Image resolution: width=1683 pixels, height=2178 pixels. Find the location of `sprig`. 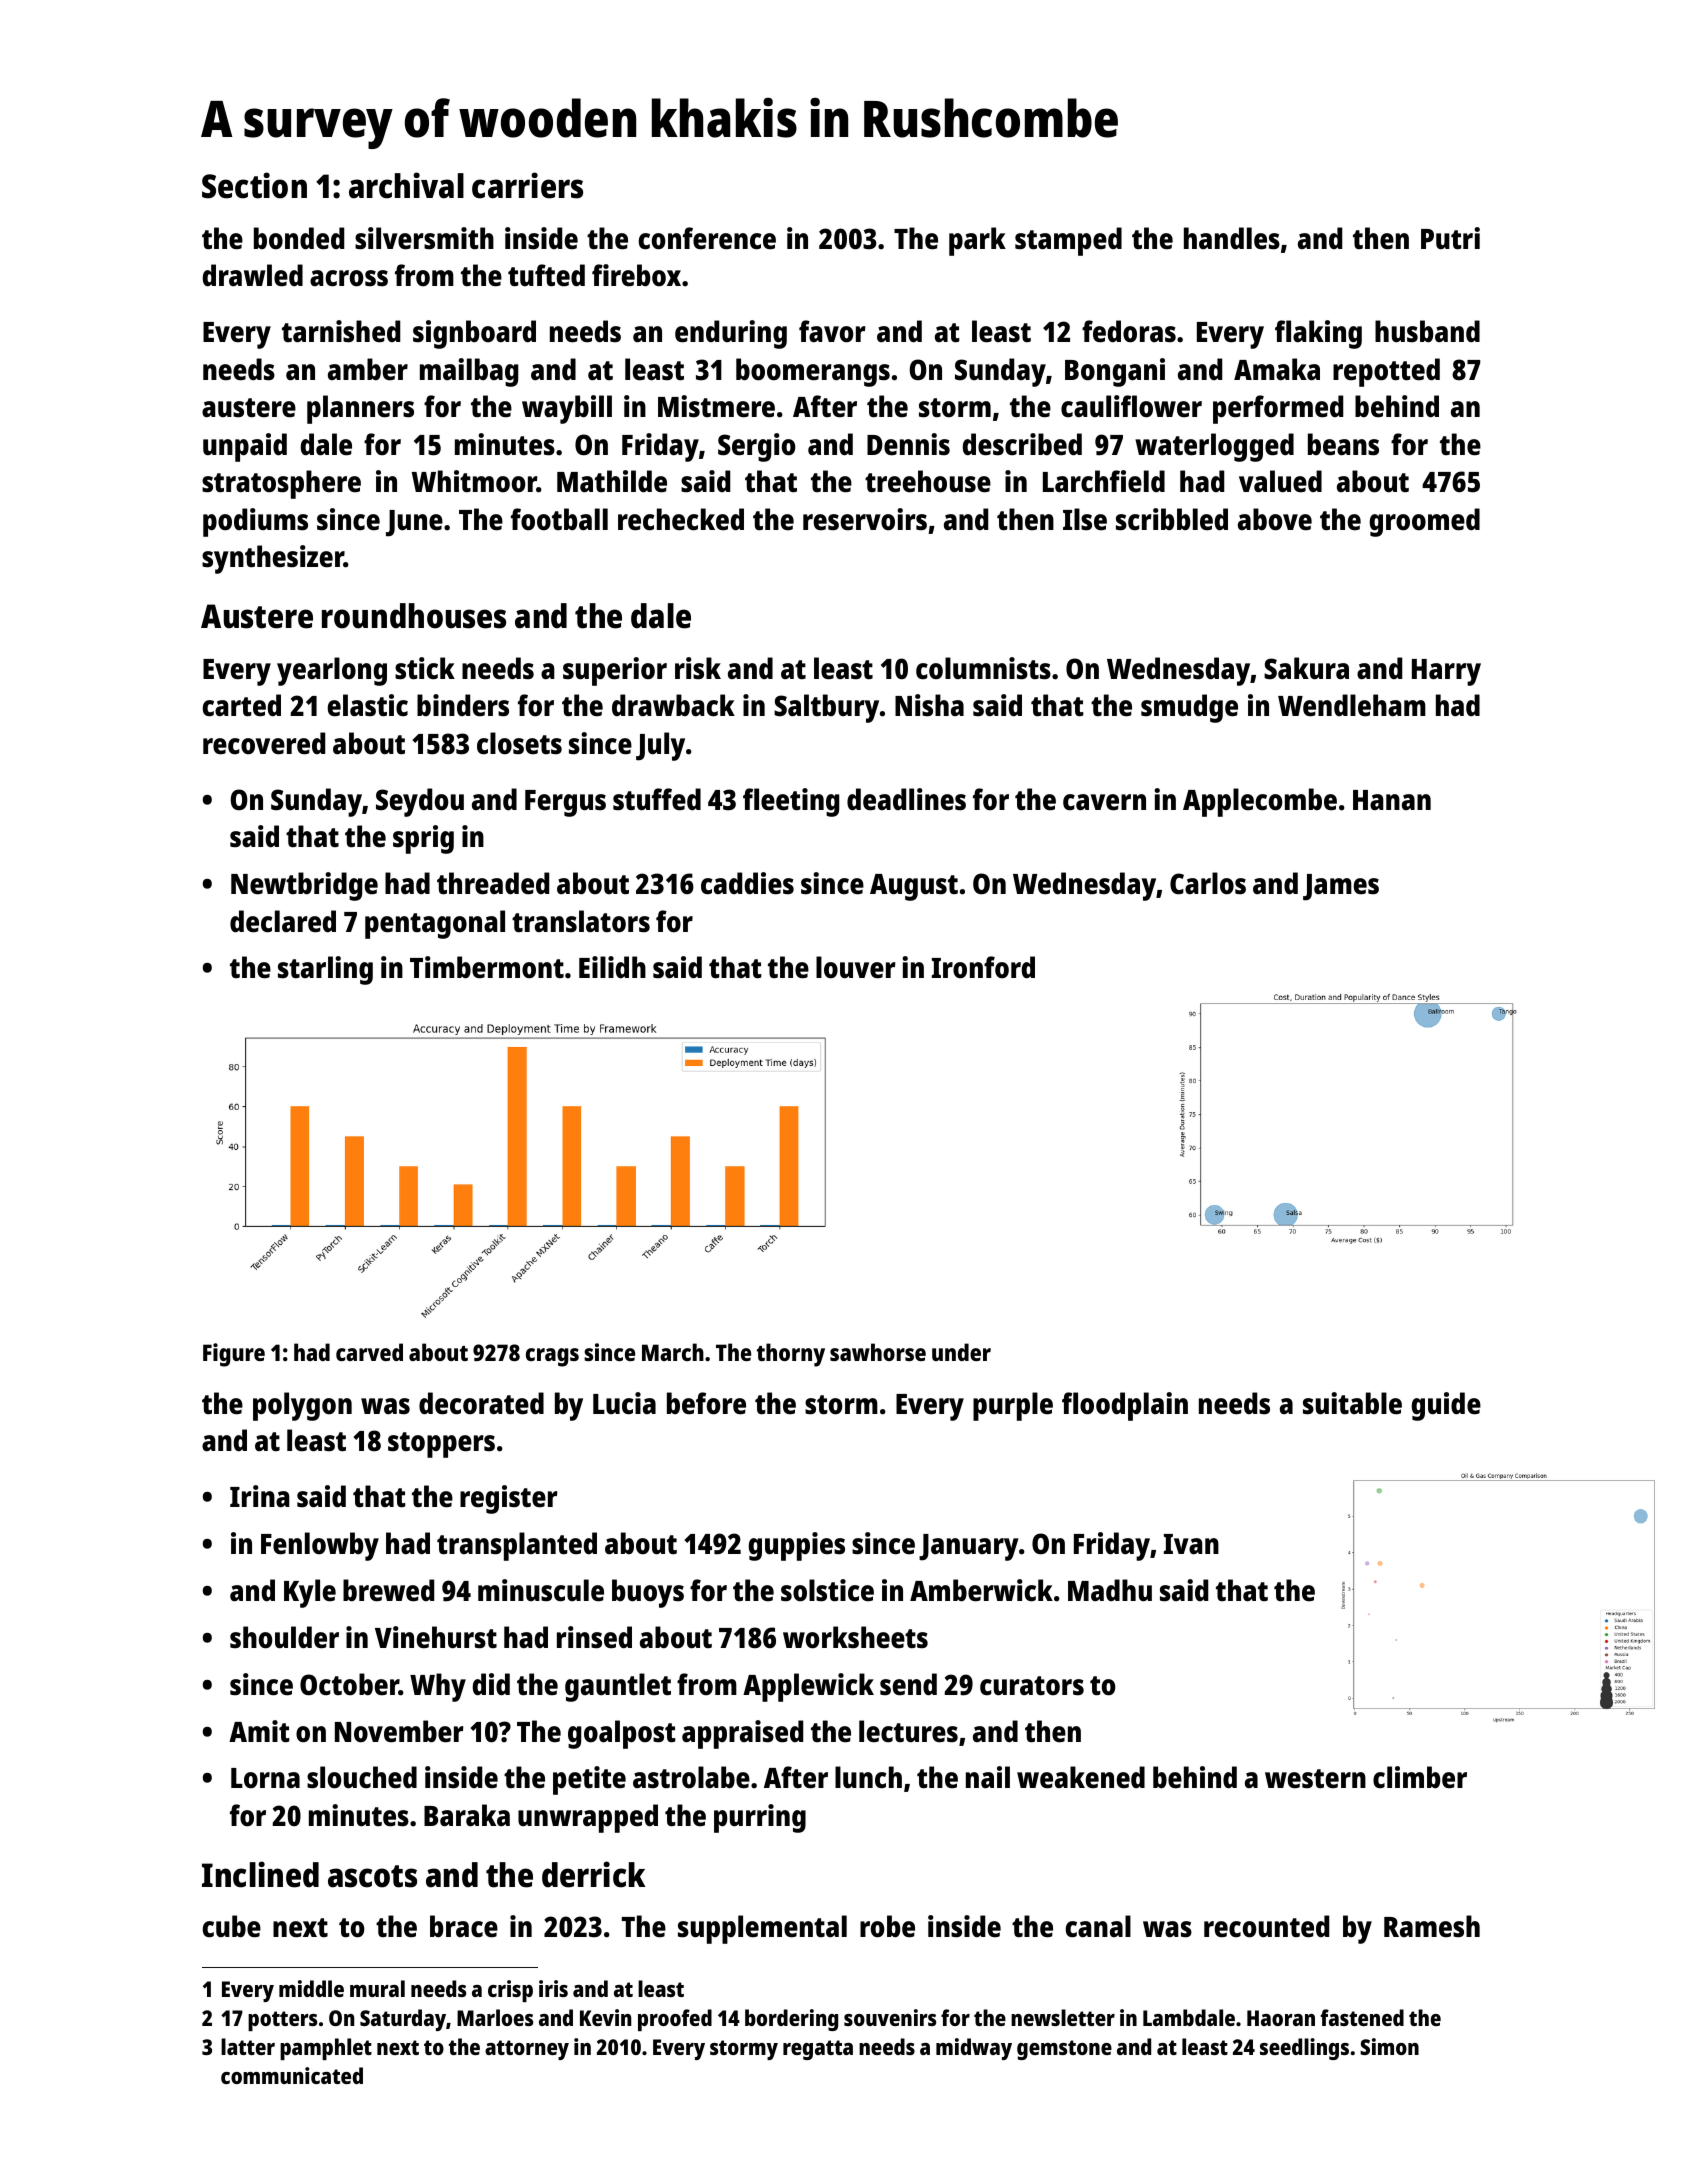

sprig is located at coordinates (423, 839).
